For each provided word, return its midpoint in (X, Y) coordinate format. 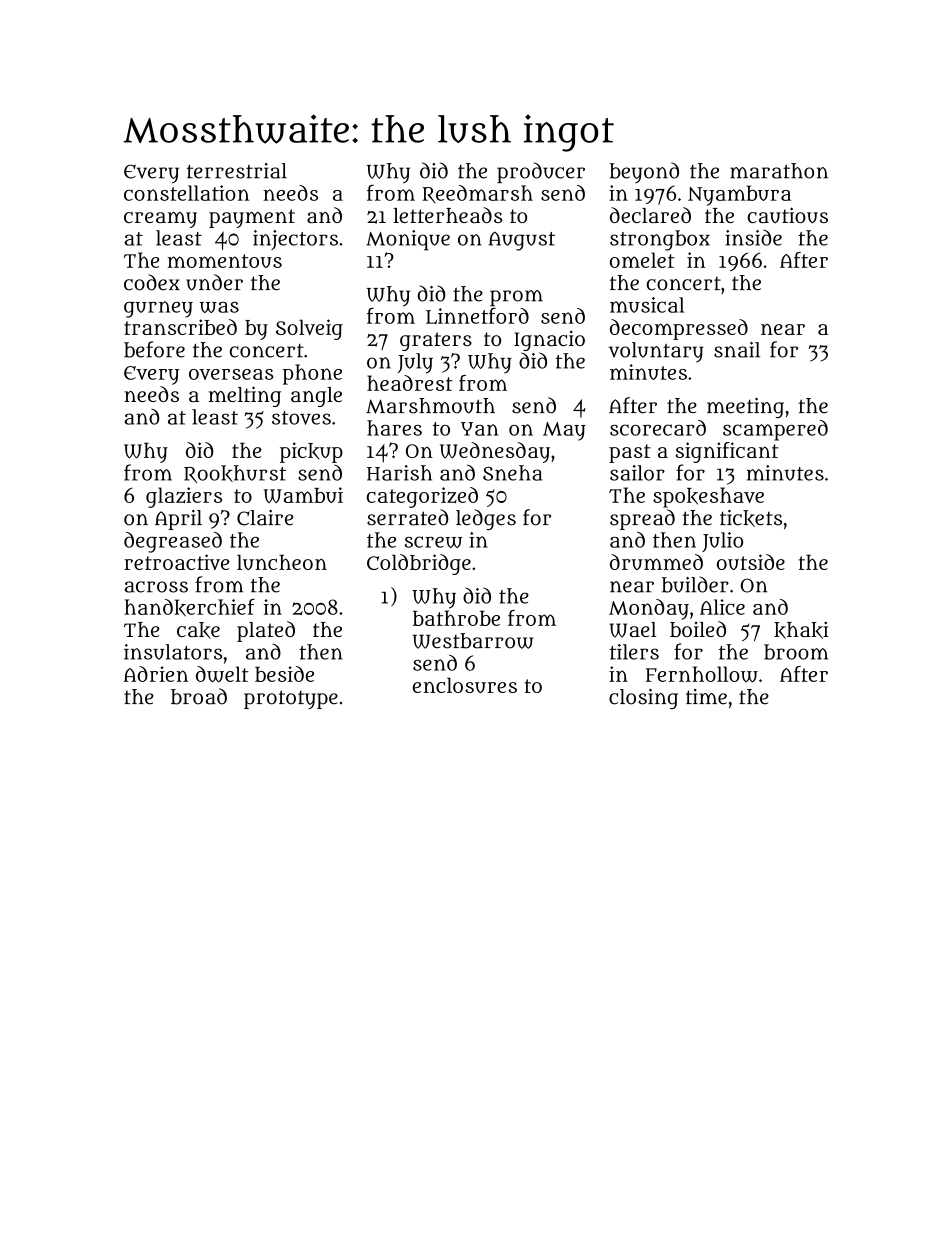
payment (252, 218)
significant (727, 452)
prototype (291, 699)
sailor (637, 473)
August (522, 241)
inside (753, 238)
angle (316, 397)
